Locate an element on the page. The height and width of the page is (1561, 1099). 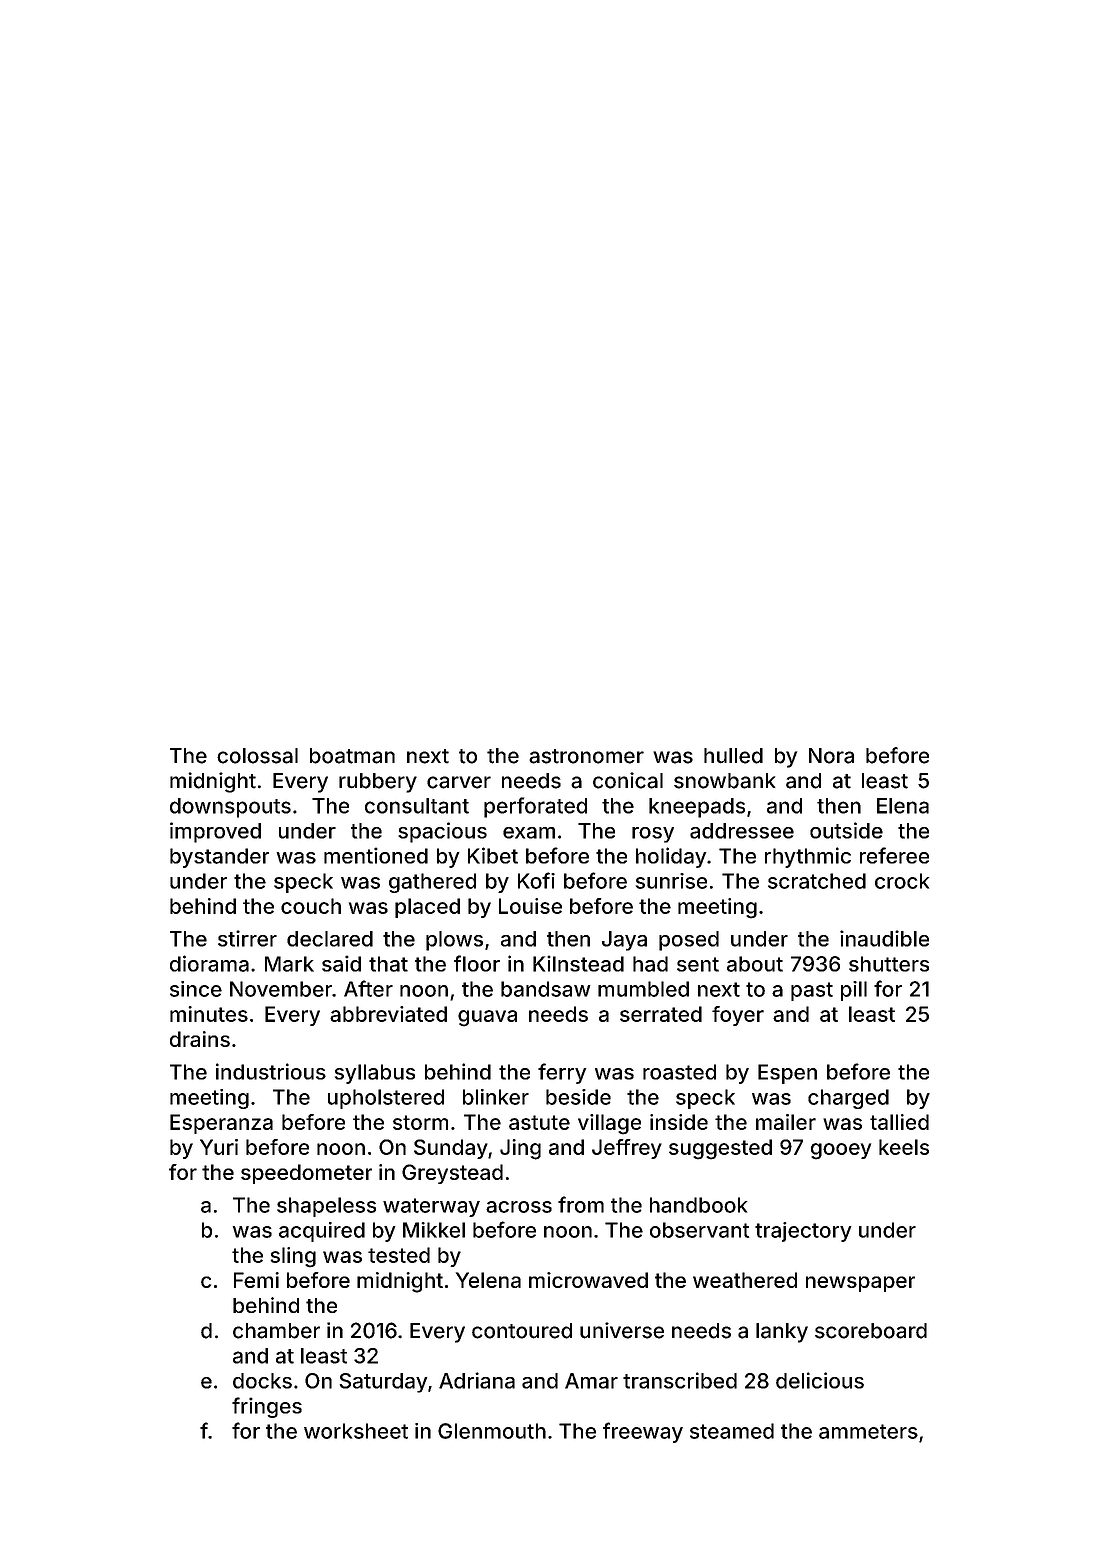
fringes is located at coordinates (267, 1407).
